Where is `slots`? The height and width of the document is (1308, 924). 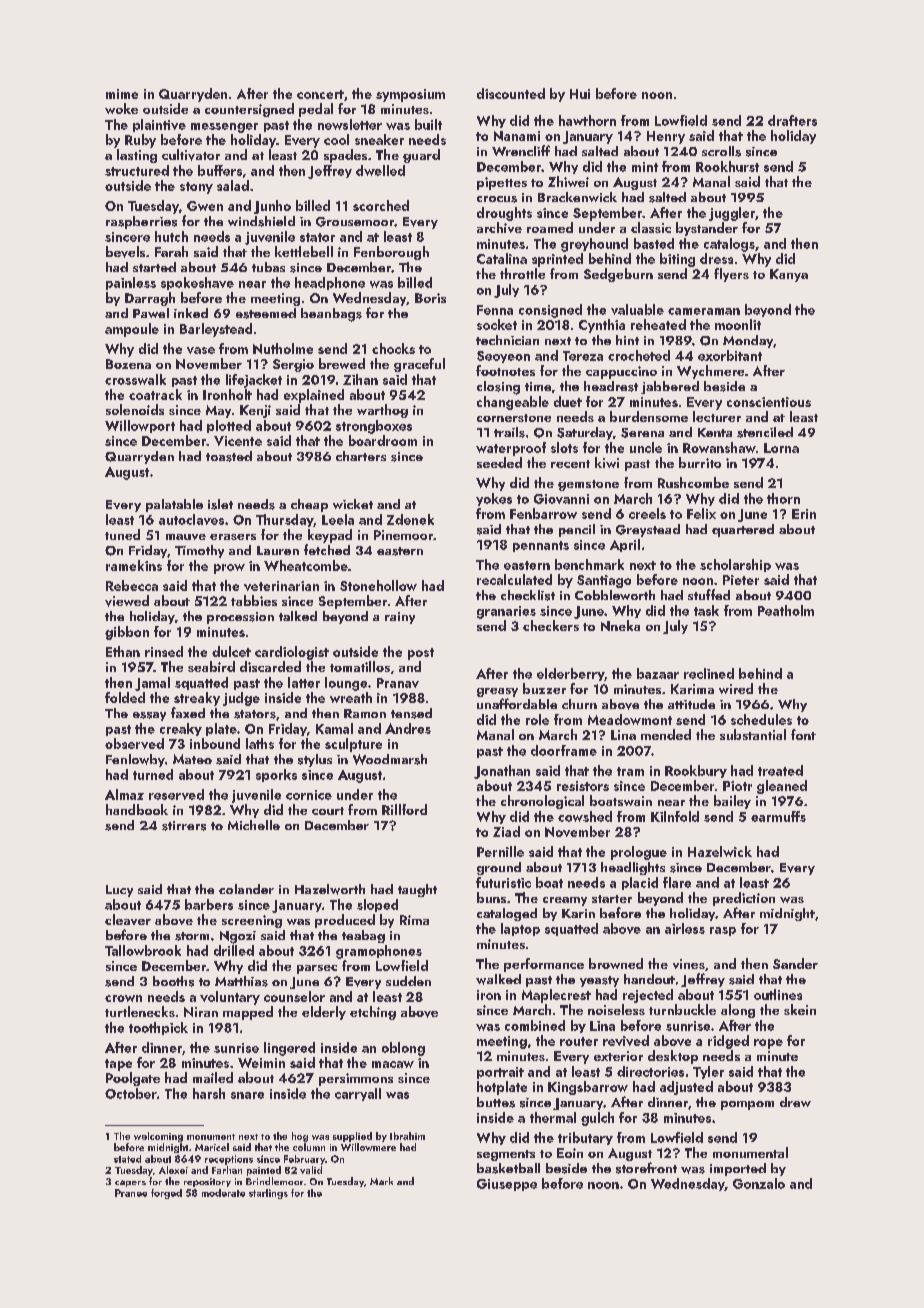
slots is located at coordinates (564, 447).
